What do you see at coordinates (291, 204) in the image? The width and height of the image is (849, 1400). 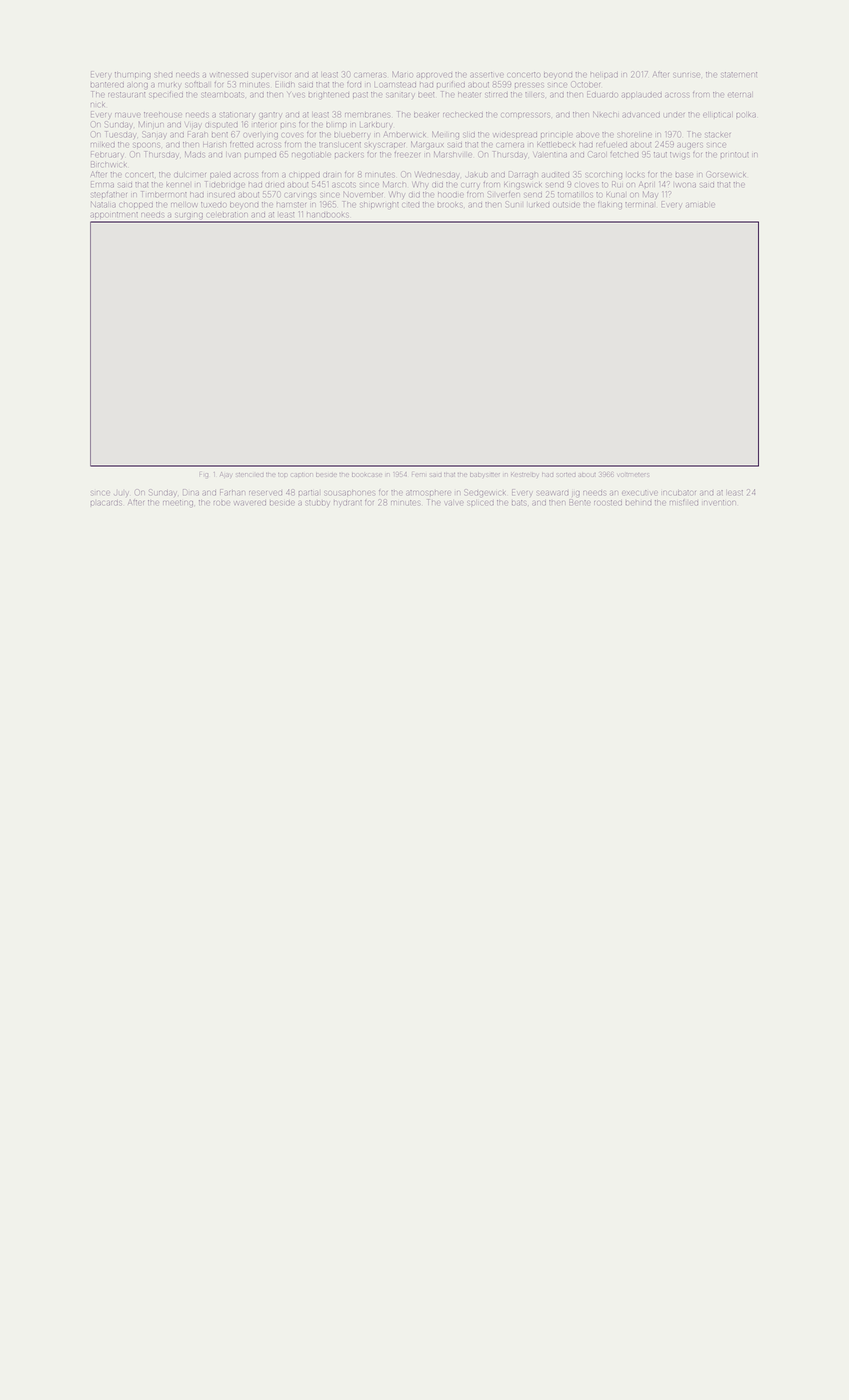 I see `hamster` at bounding box center [291, 204].
